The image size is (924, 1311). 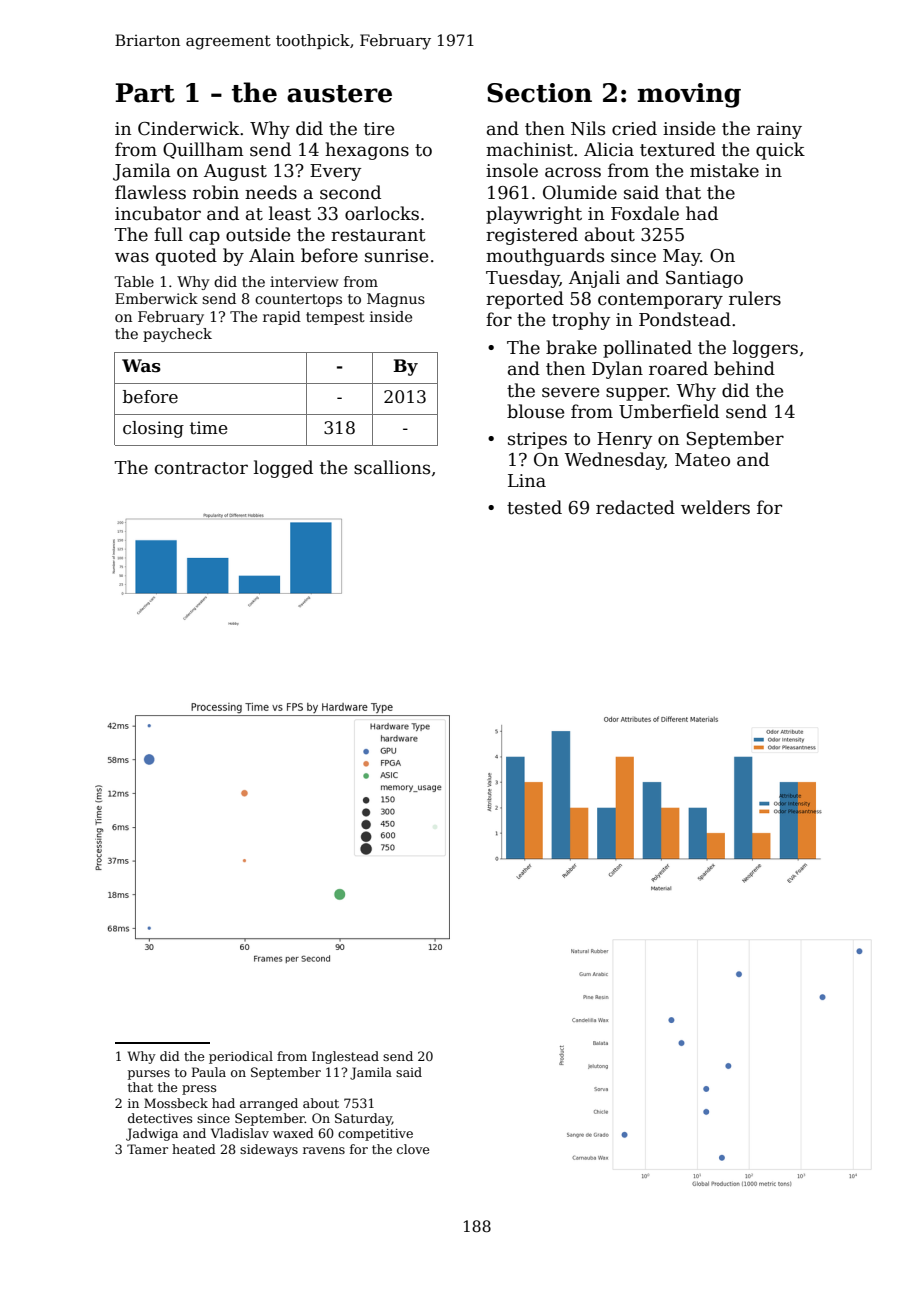 I want to click on Inglestead, so click(x=345, y=1057).
